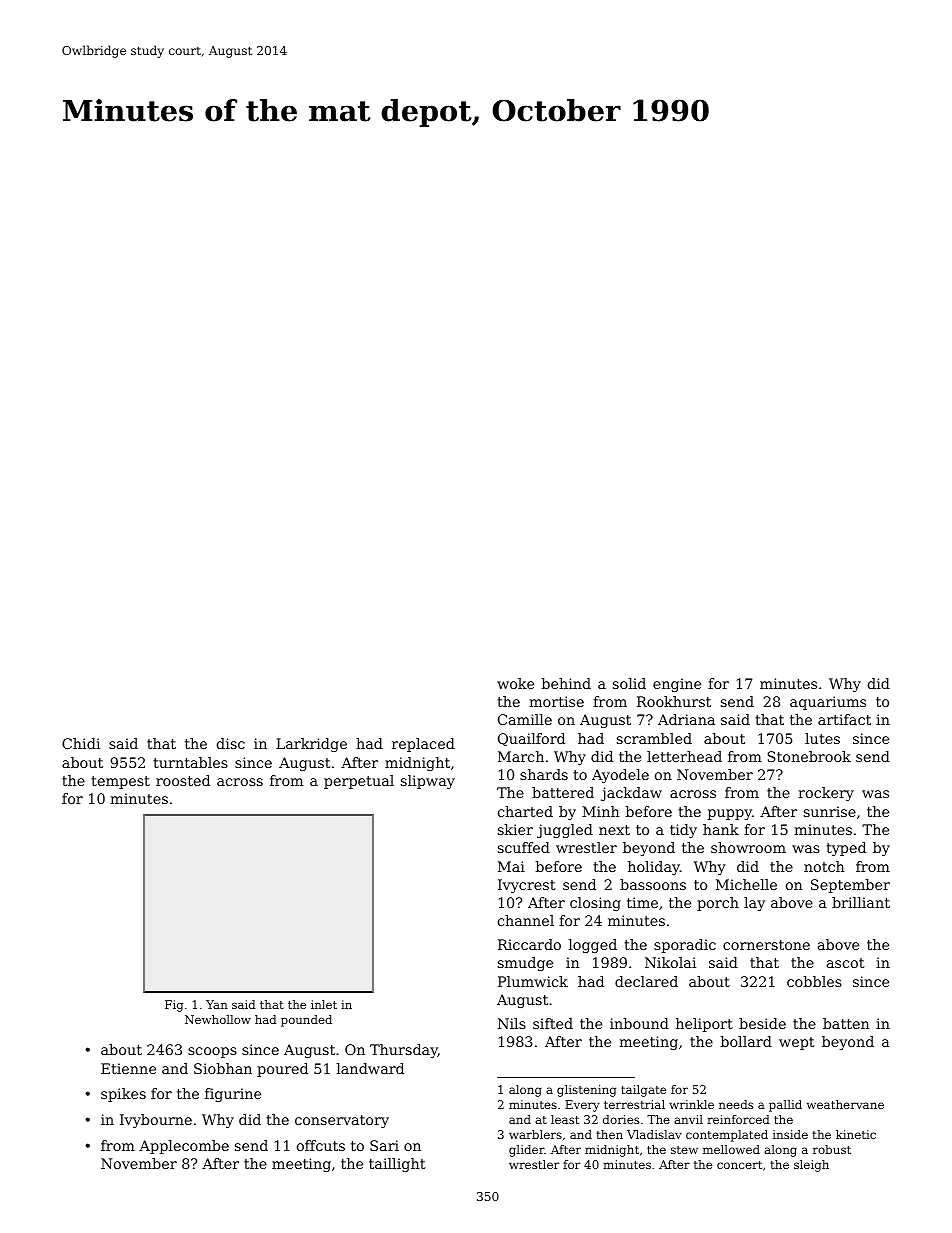 The image size is (952, 1233). What do you see at coordinates (593, 946) in the document?
I see `logged` at bounding box center [593, 946].
